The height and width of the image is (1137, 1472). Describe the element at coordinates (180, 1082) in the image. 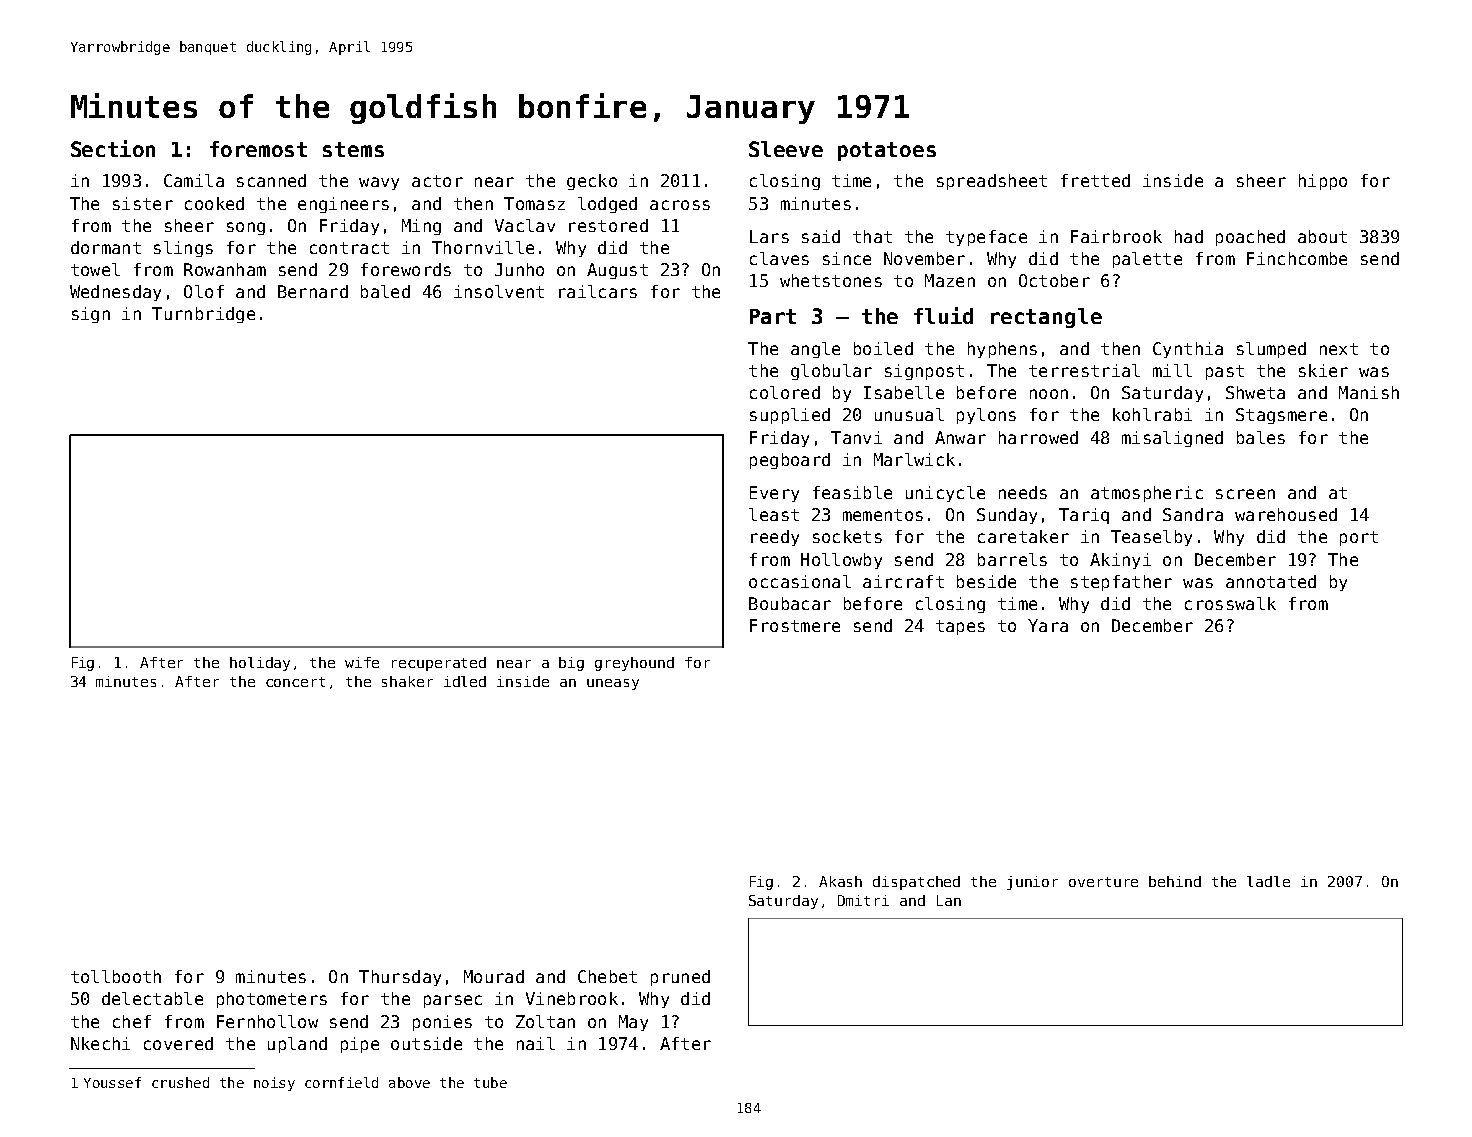

I see `crushed` at that location.
